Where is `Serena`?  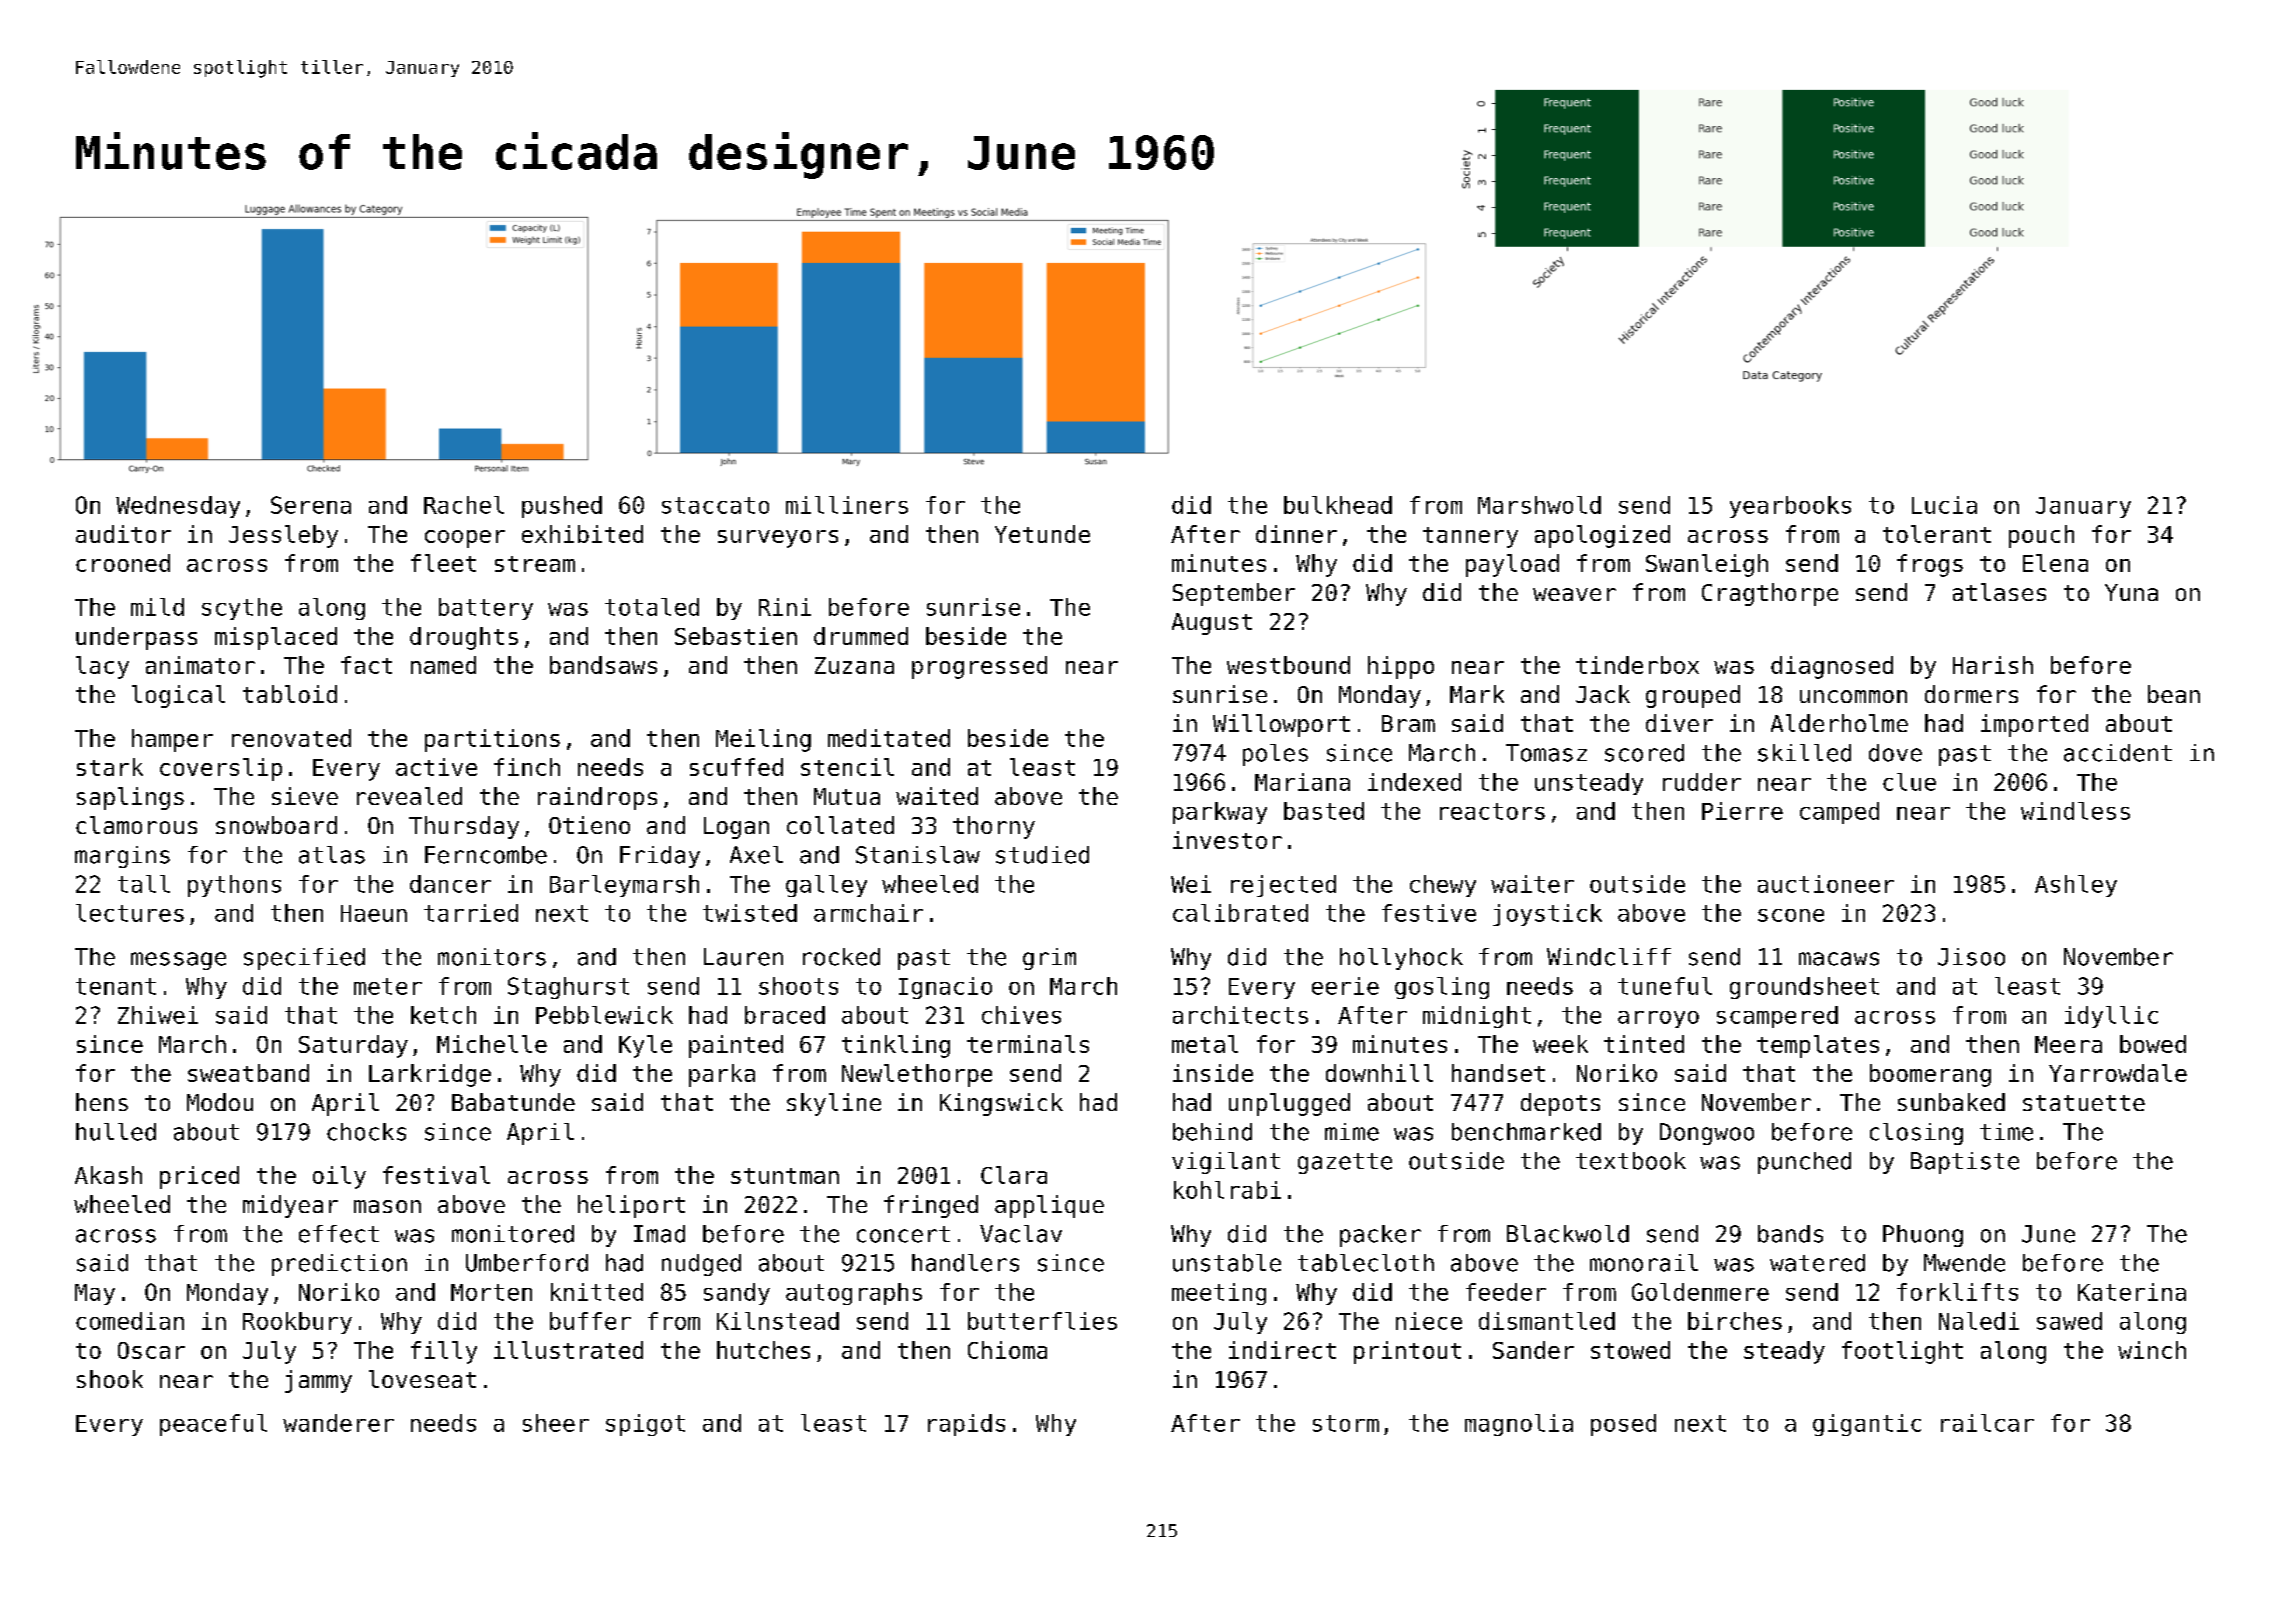
Serena is located at coordinates (311, 505).
